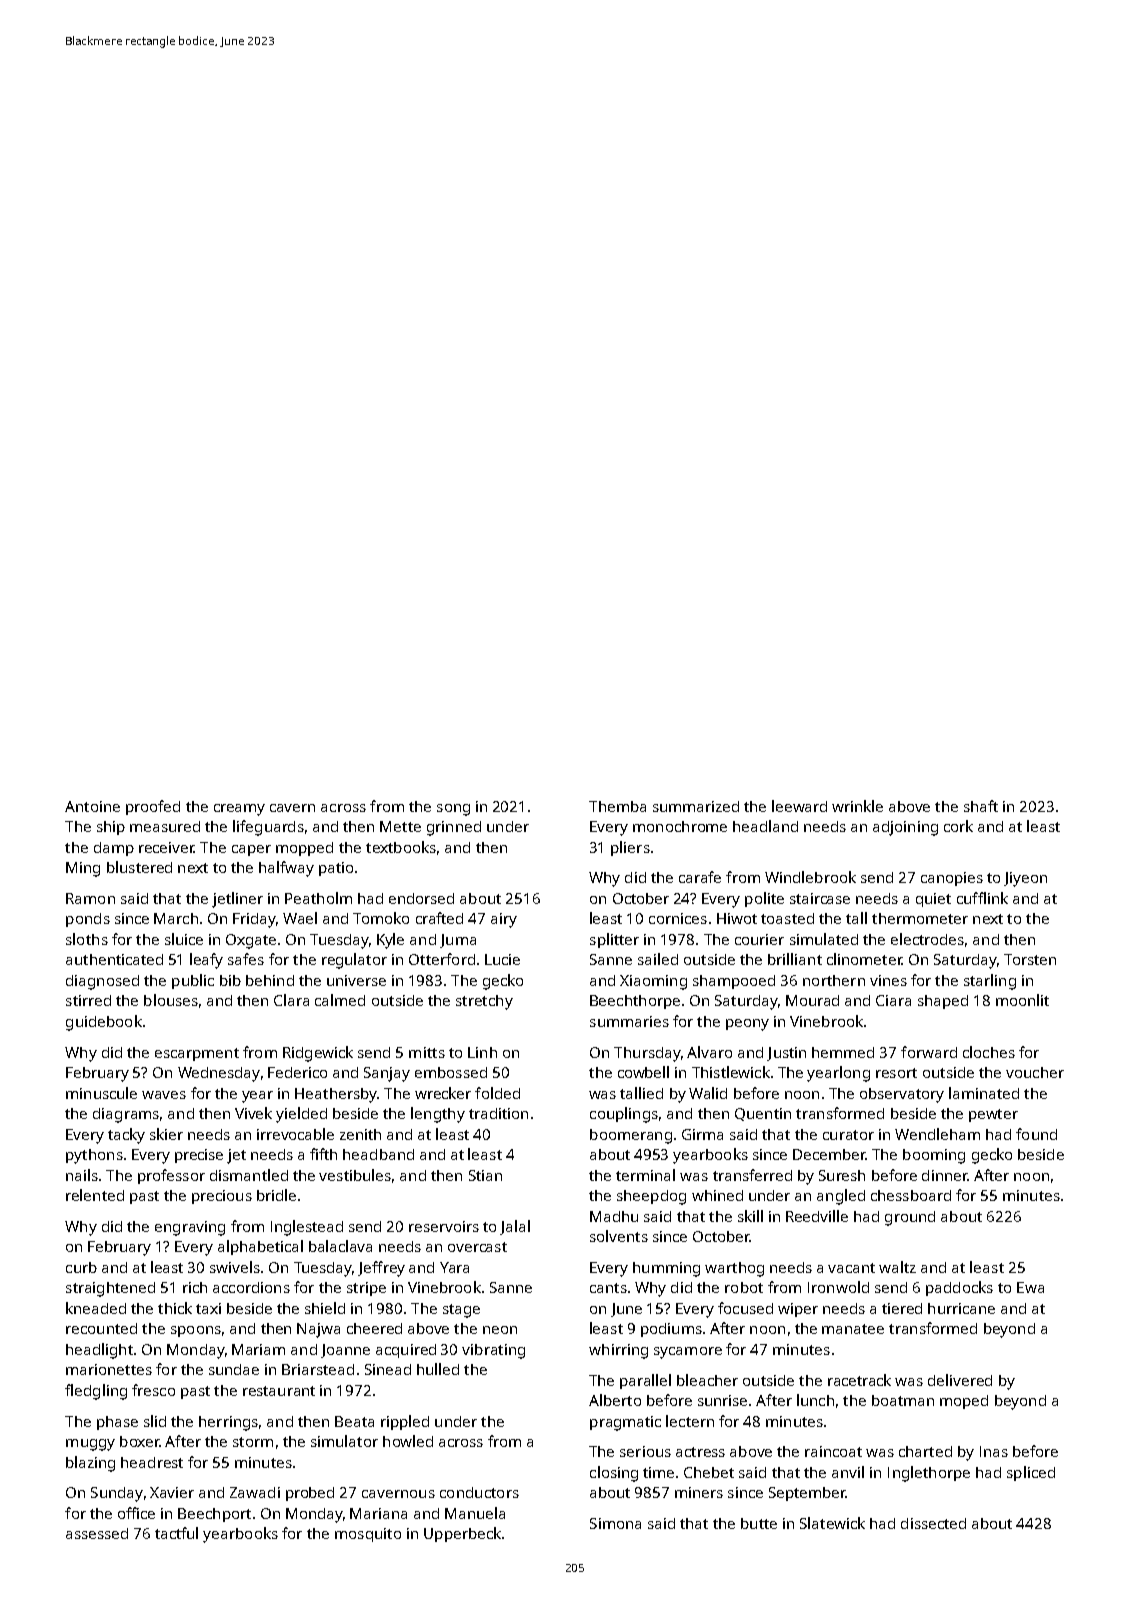 This document has width=1130, height=1598. I want to click on jetliner, so click(237, 900).
